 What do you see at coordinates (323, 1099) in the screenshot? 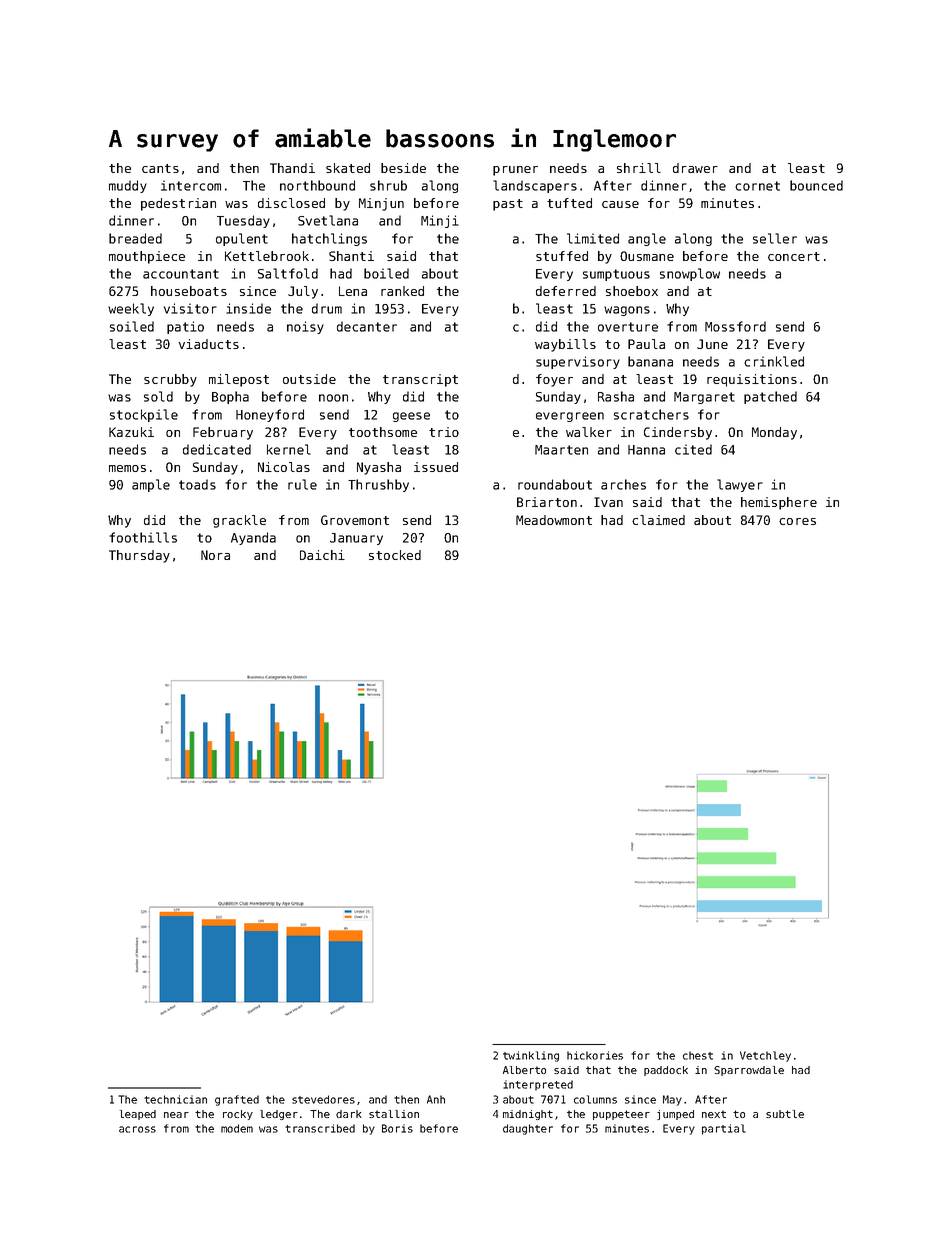
I see `stevedores` at bounding box center [323, 1099].
